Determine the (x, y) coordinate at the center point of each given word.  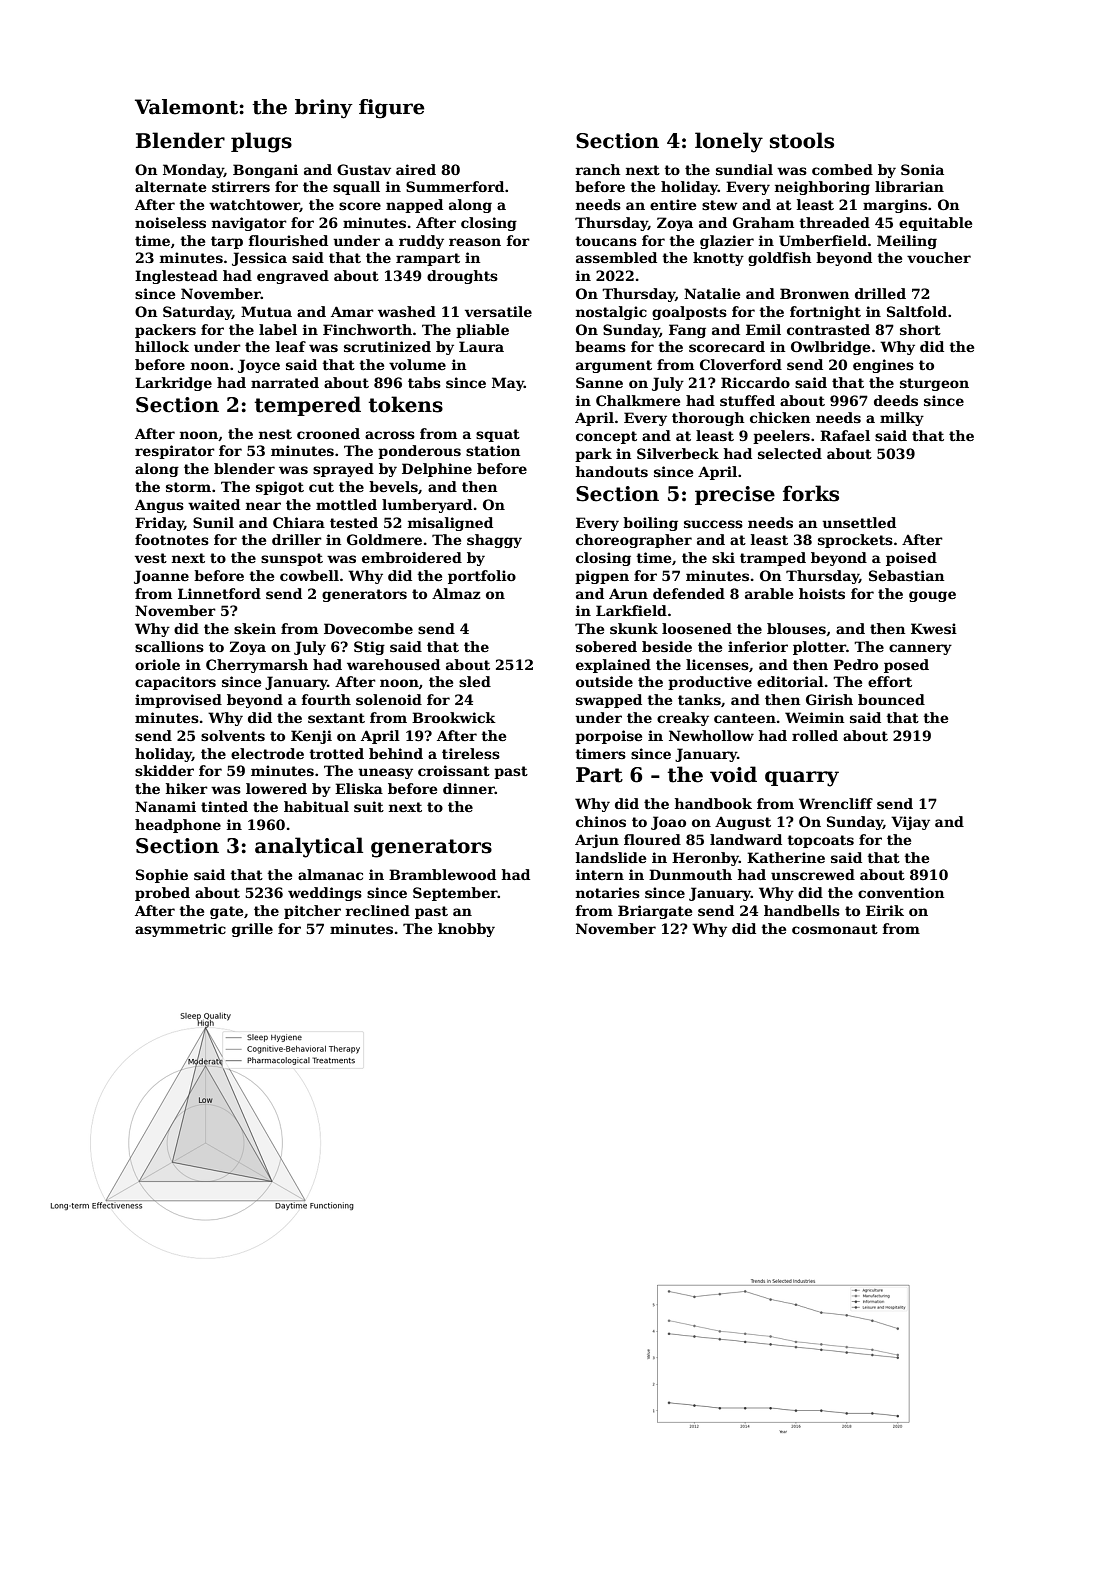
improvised (178, 701)
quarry (802, 779)
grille (252, 930)
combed (842, 169)
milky (902, 419)
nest (275, 434)
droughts (462, 277)
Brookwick (454, 717)
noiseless (170, 222)
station (493, 450)
